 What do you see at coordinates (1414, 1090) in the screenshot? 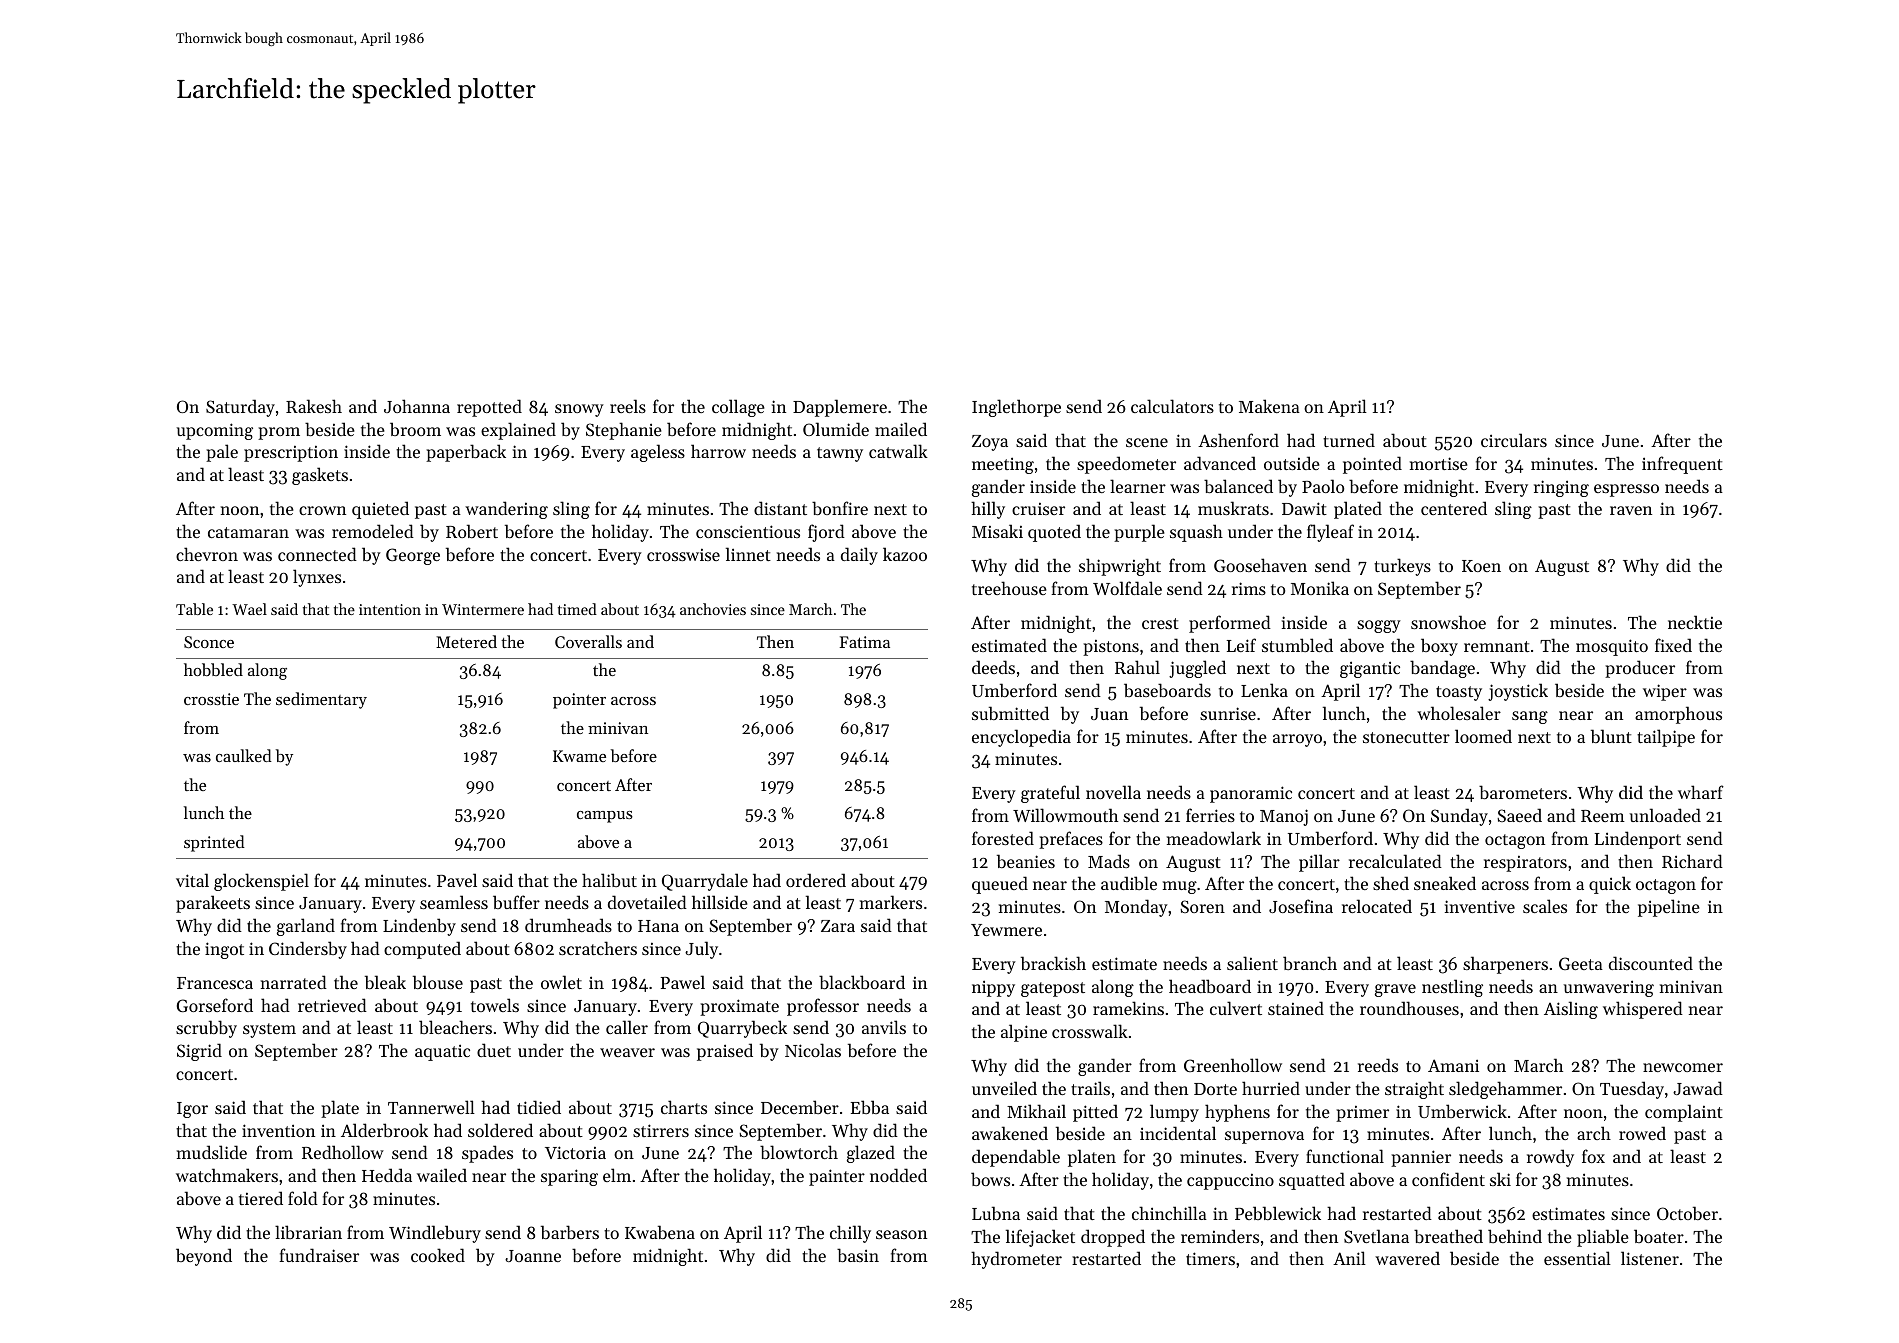
I see `straight` at bounding box center [1414, 1090].
